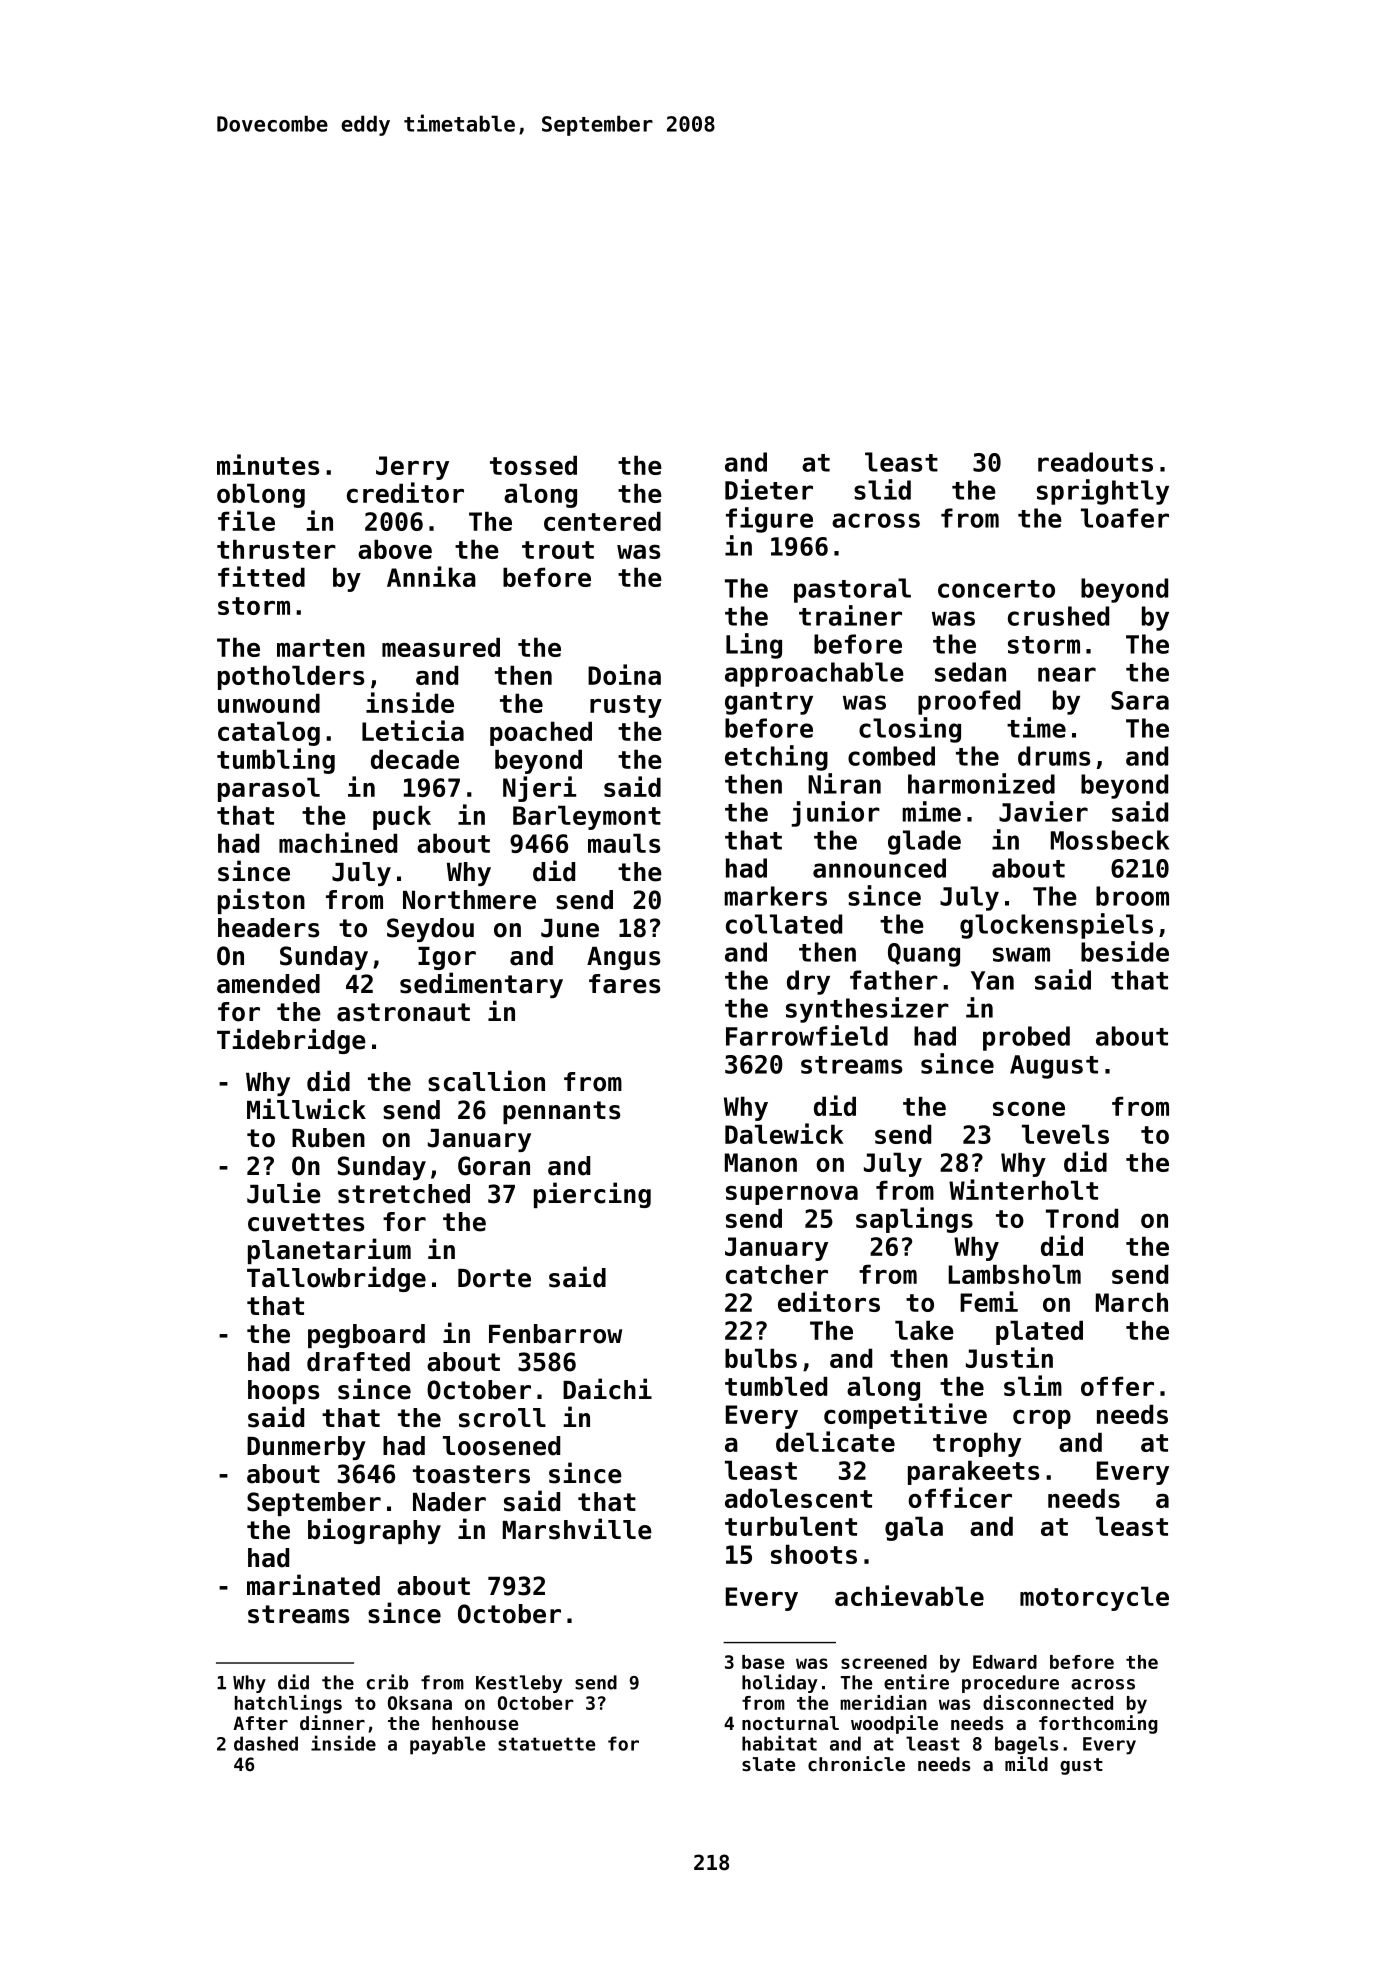 This screenshot has width=1386, height=1969. What do you see at coordinates (284, 1193) in the screenshot?
I see `Julie` at bounding box center [284, 1193].
